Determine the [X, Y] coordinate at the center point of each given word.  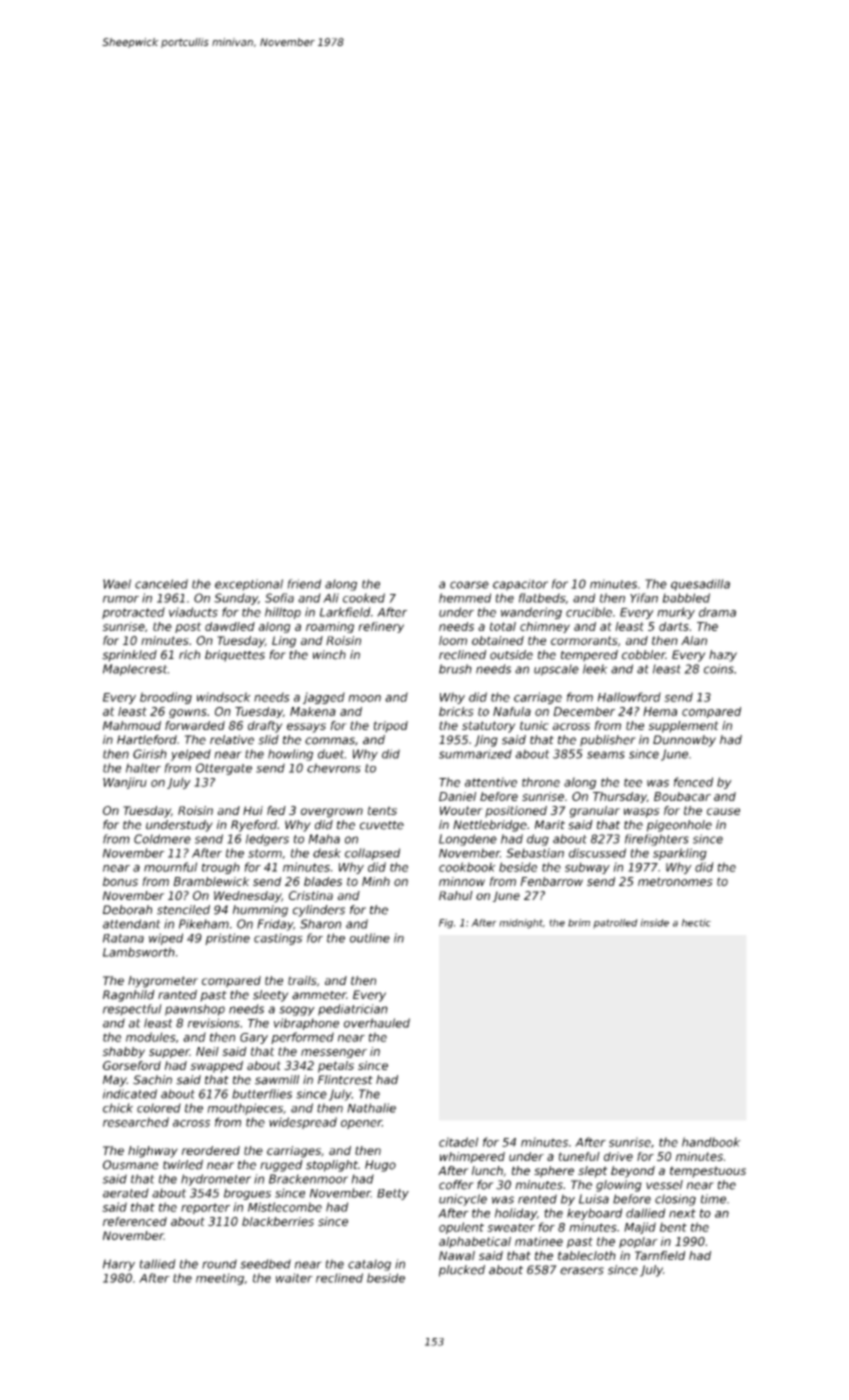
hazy [723, 656]
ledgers [267, 840]
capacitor [520, 585]
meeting [220, 1279]
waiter [294, 1278]
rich [189, 655]
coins [719, 669]
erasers [582, 1271]
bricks [456, 711]
